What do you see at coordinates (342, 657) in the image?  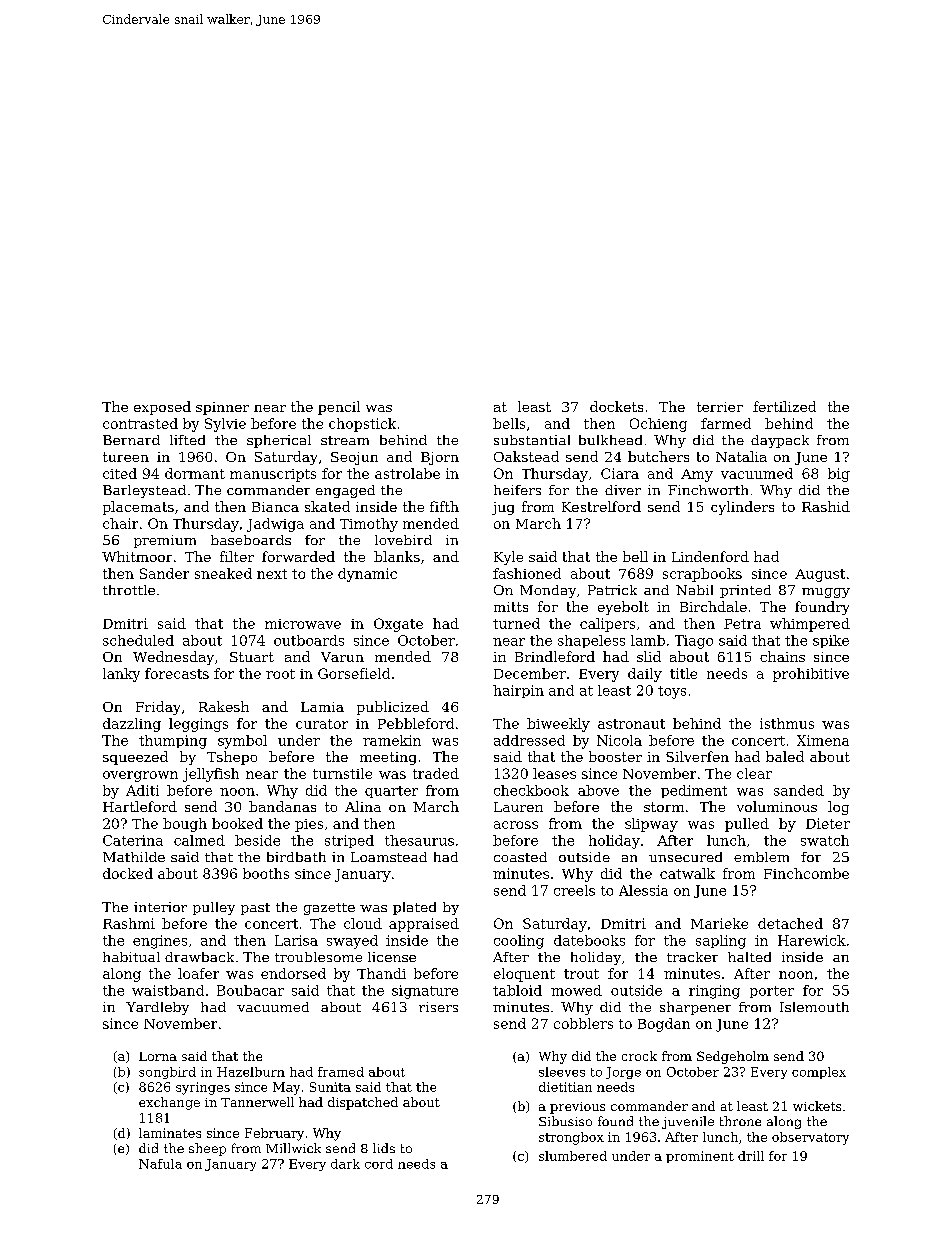 I see `Varun` at bounding box center [342, 657].
